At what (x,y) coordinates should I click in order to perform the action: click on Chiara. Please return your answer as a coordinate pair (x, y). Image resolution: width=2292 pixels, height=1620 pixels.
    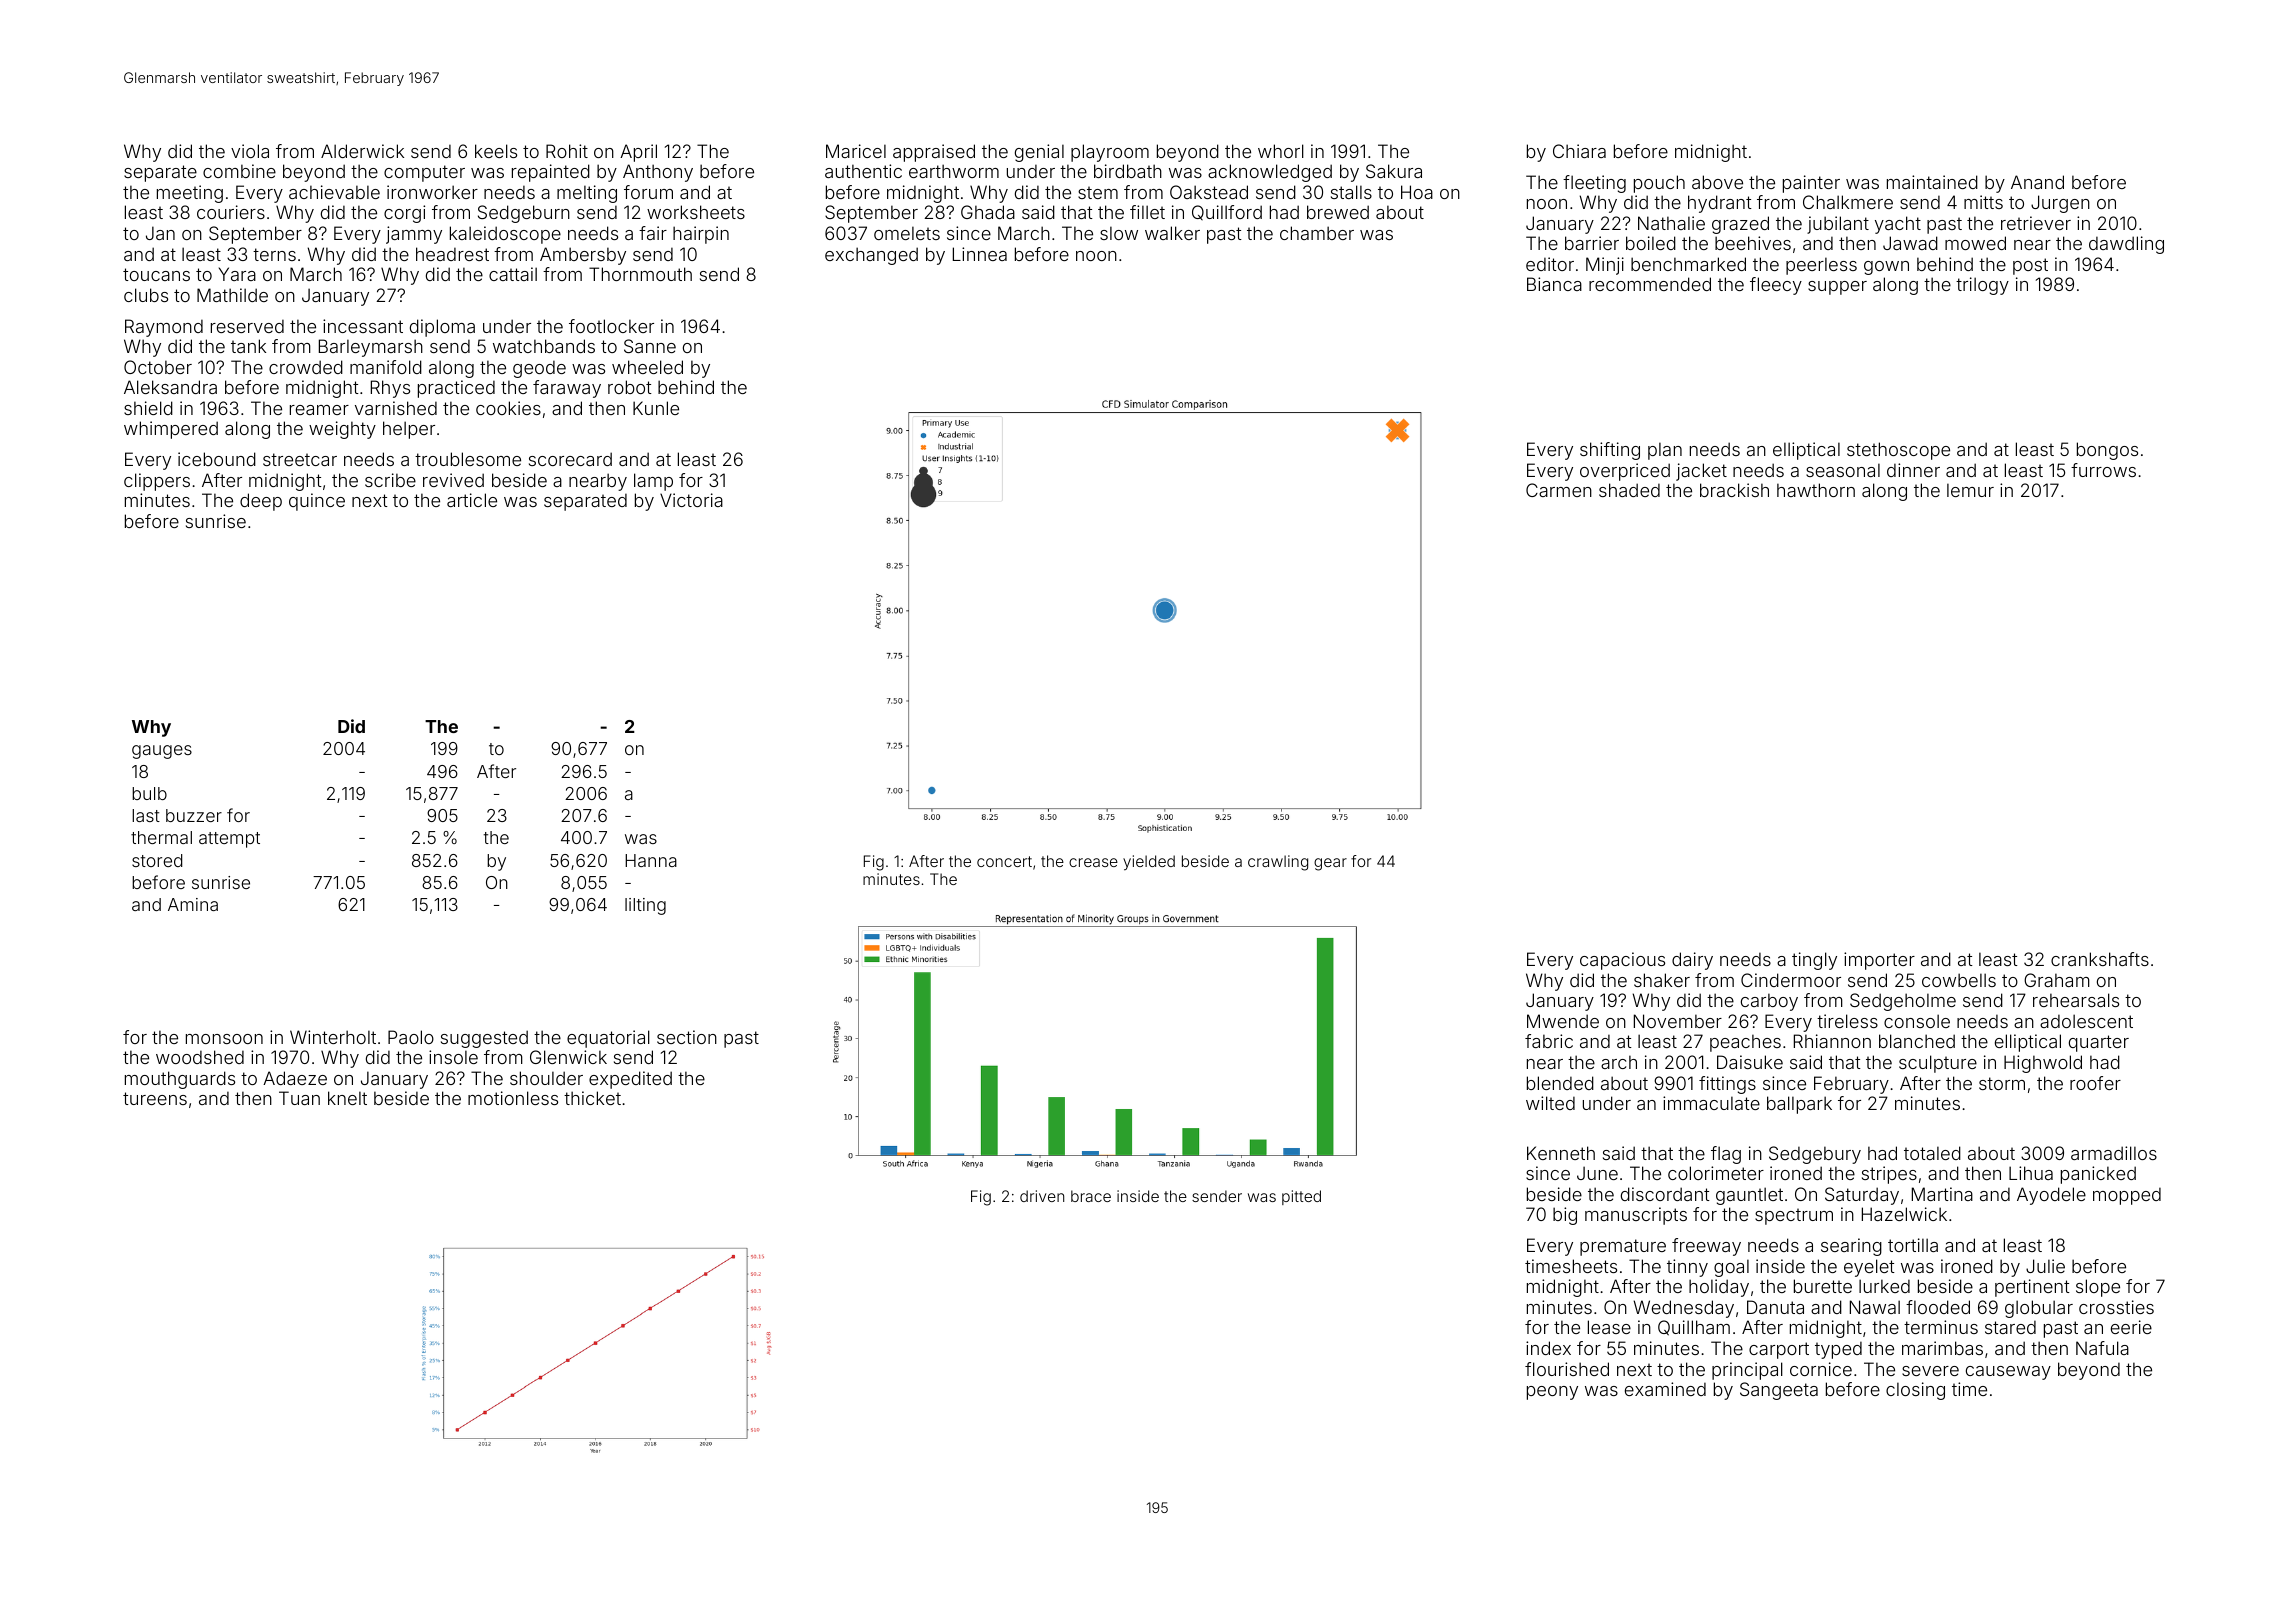
    Looking at the image, I should click on (1579, 151).
